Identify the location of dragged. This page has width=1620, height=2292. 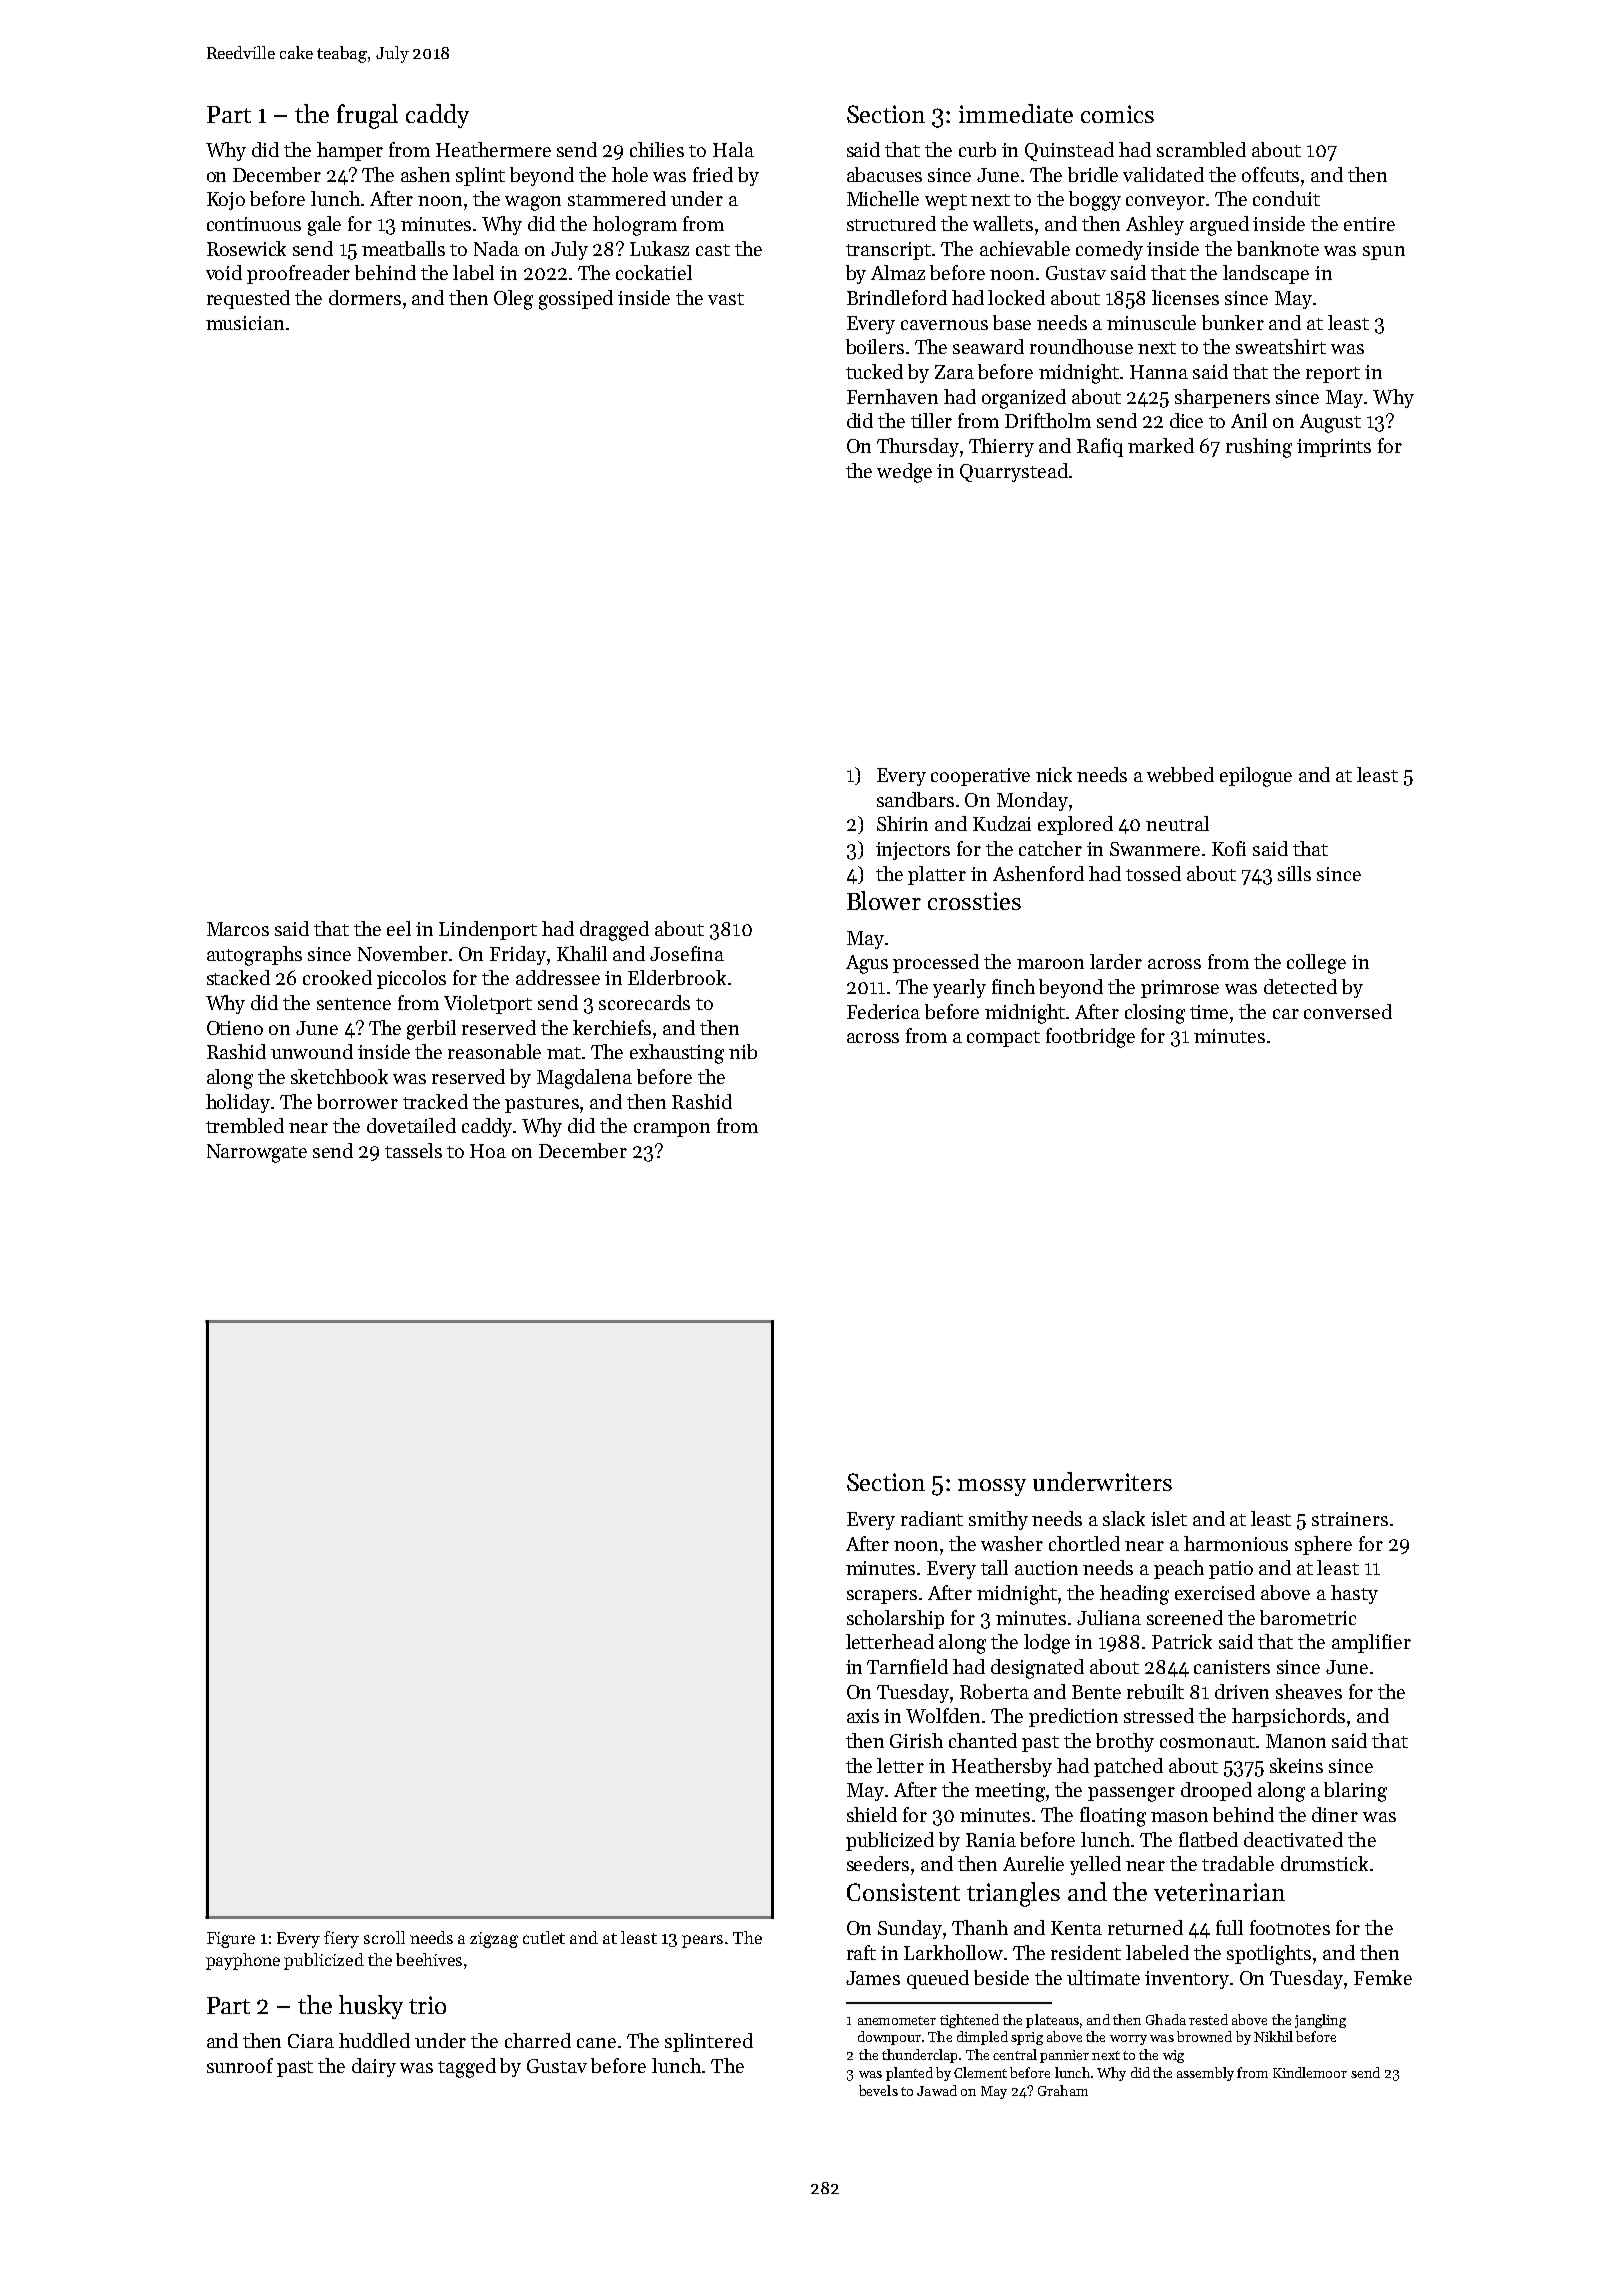
(614, 931).
